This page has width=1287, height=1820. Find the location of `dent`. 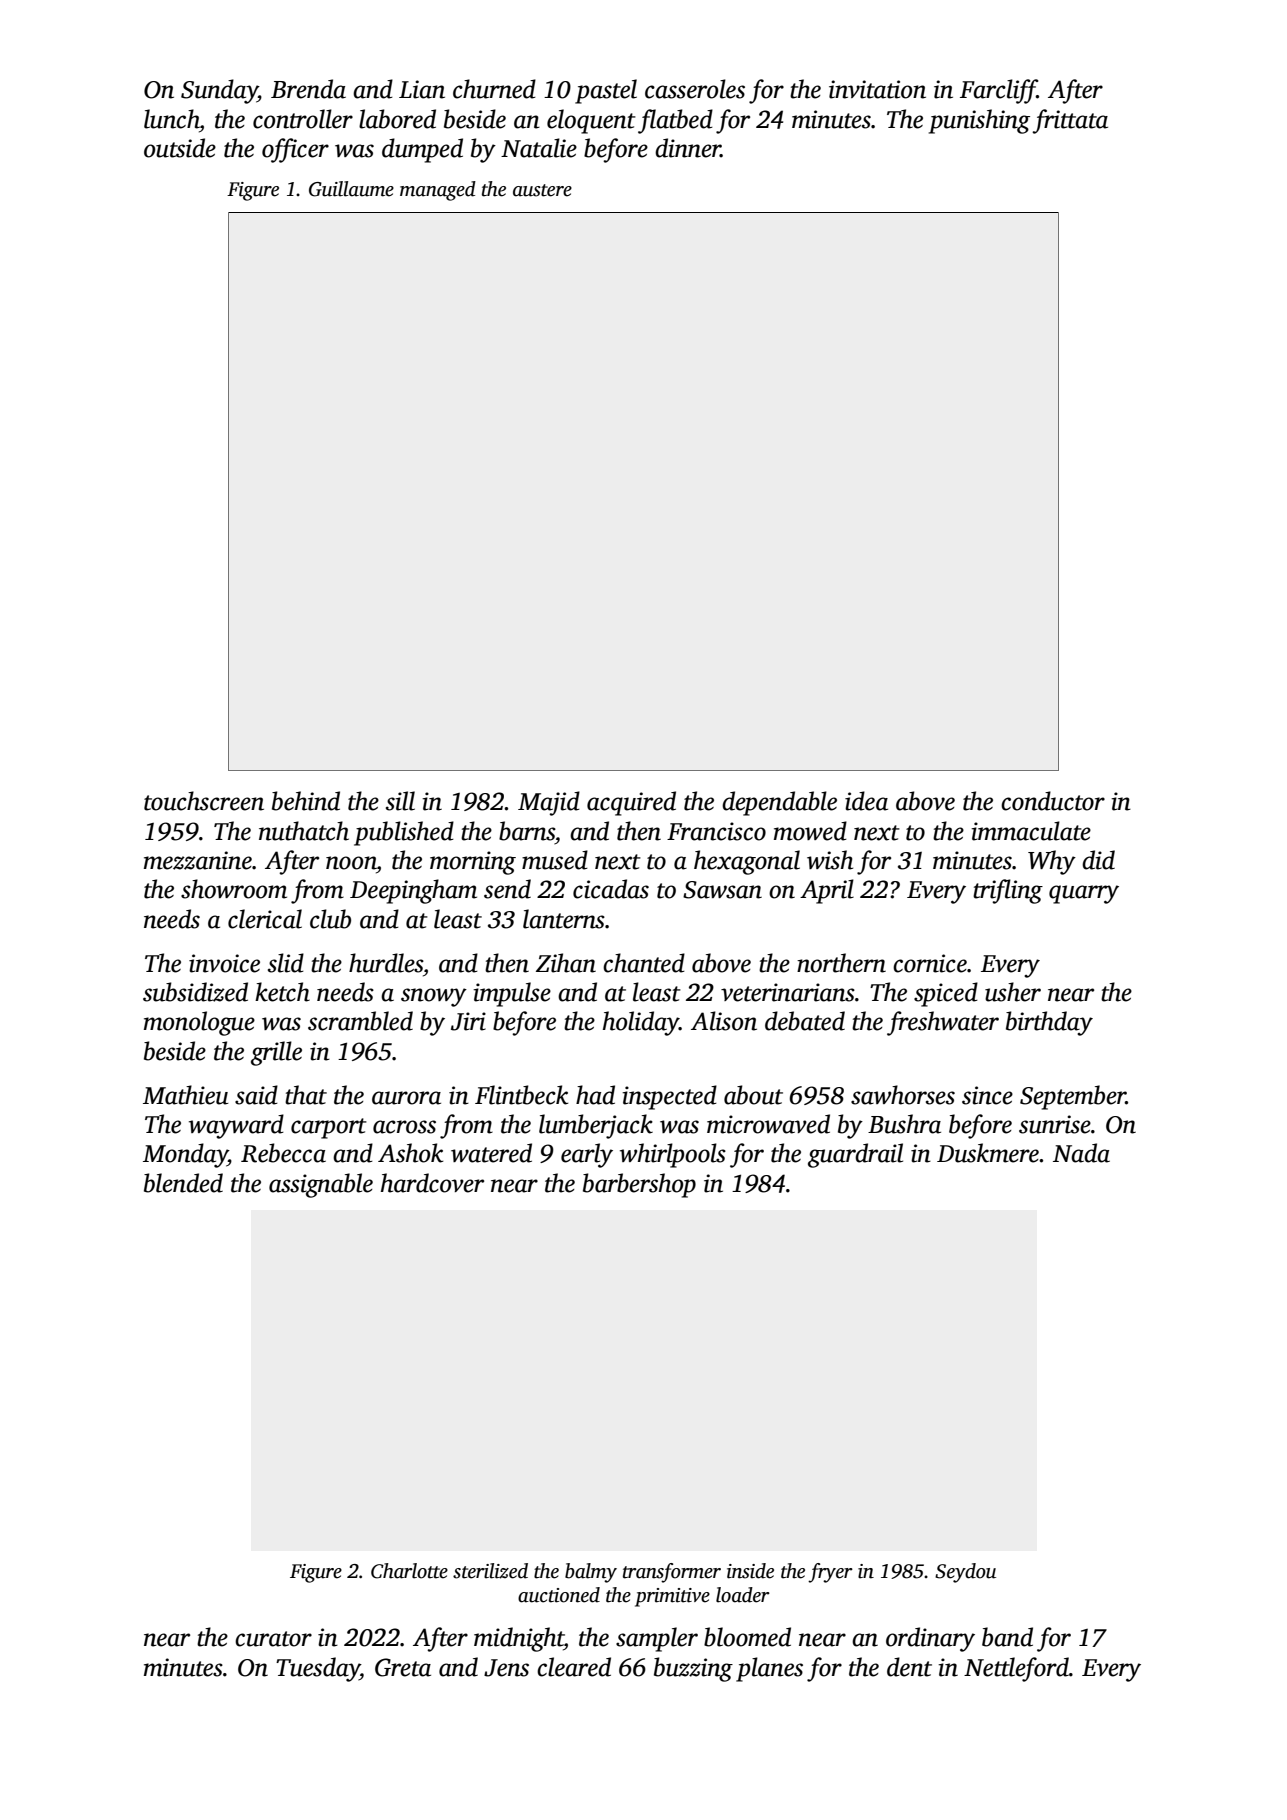

dent is located at coordinates (909, 1667).
